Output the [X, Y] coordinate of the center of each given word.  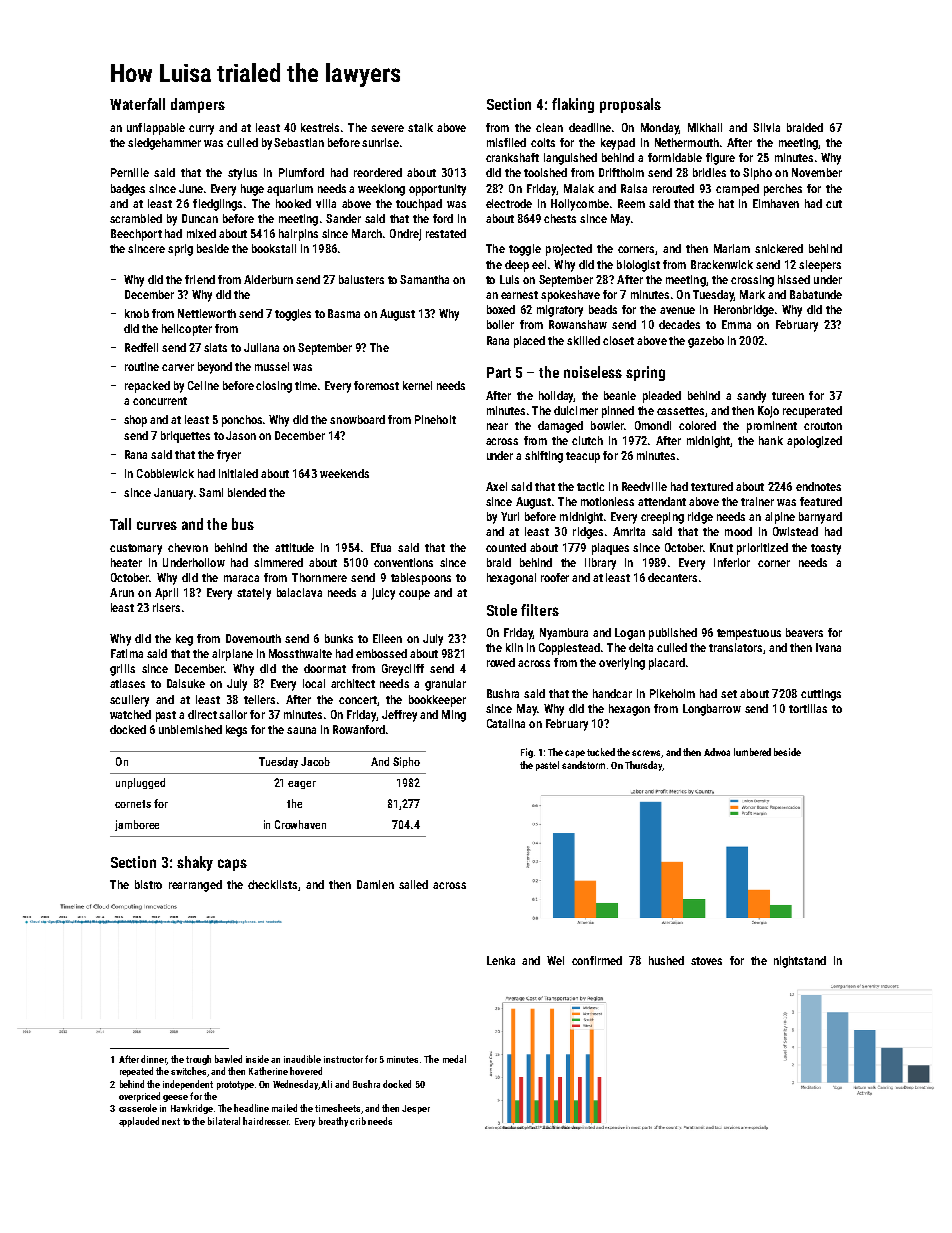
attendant [662, 501]
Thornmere [319, 577]
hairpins [298, 235]
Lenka [501, 960]
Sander [343, 218]
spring [645, 373]
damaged [560, 427]
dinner [154, 1060]
